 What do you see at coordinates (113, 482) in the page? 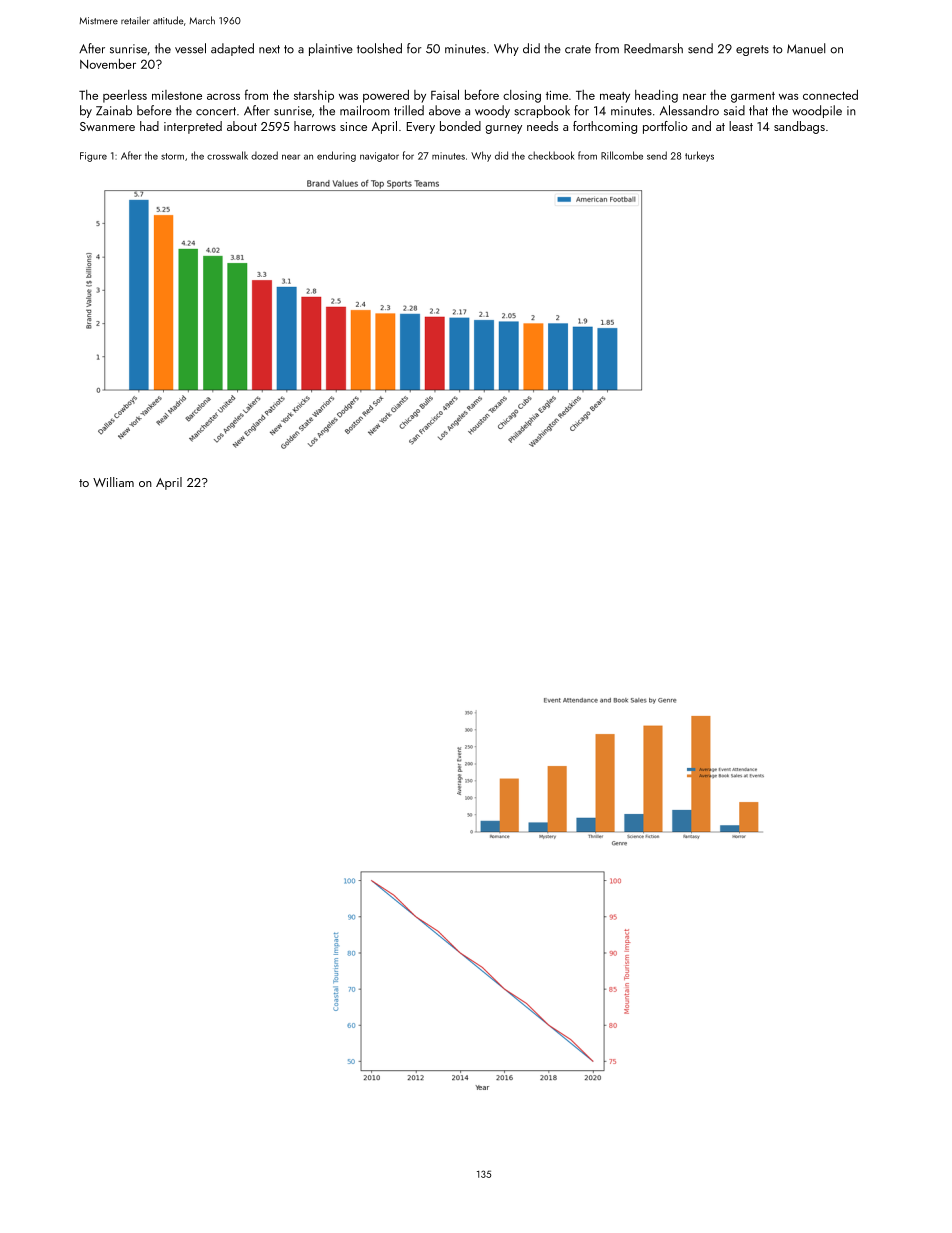
I see `William` at bounding box center [113, 482].
